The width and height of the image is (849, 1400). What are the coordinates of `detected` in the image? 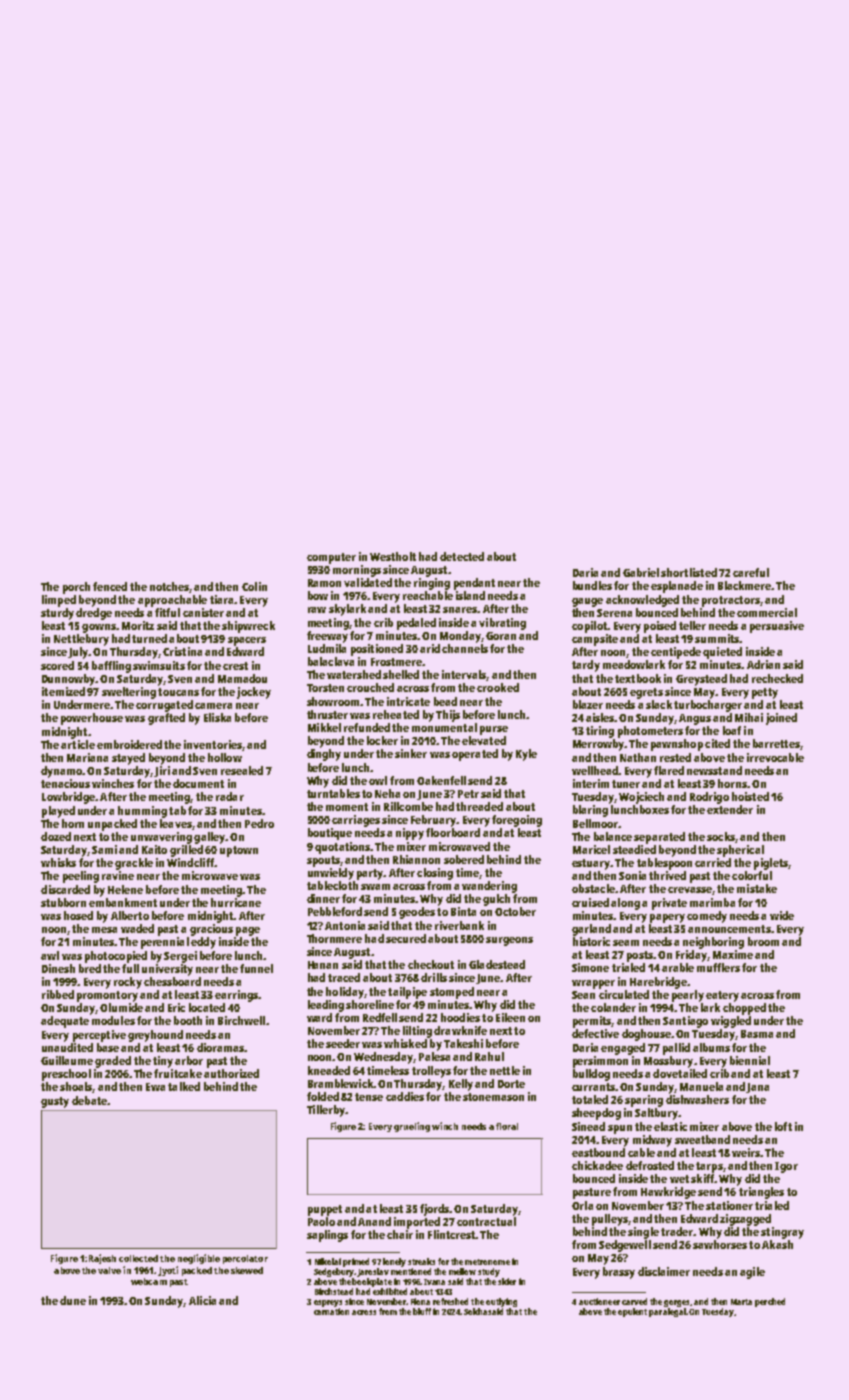 It's located at (462, 556).
